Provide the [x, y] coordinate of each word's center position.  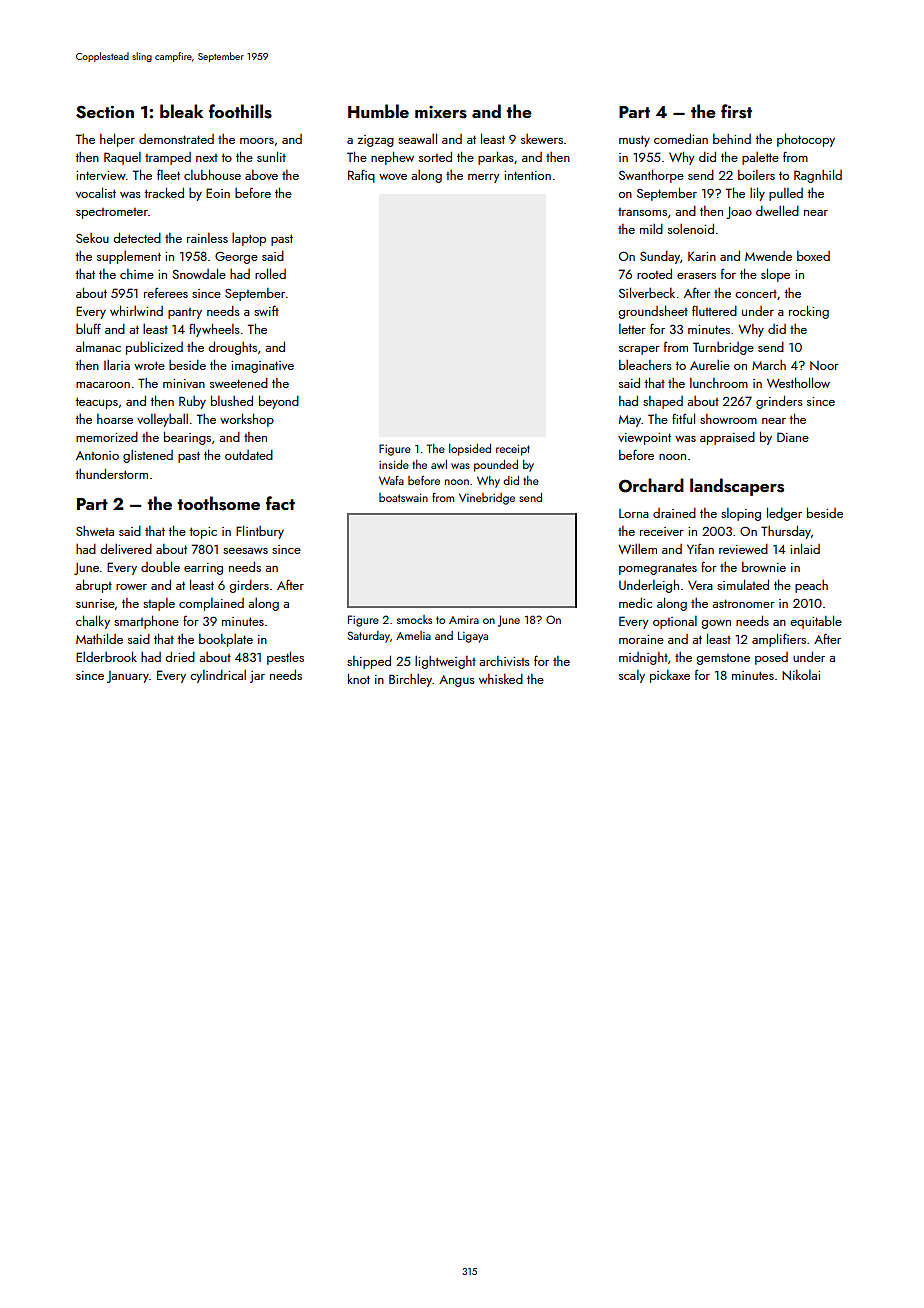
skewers [542, 139]
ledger [784, 514]
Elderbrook [106, 656]
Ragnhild [818, 176]
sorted [435, 157]
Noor [824, 365]
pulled [786, 194]
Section [105, 112]
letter [632, 329]
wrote [149, 366]
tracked [164, 192]
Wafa [391, 480]
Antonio [97, 455]
